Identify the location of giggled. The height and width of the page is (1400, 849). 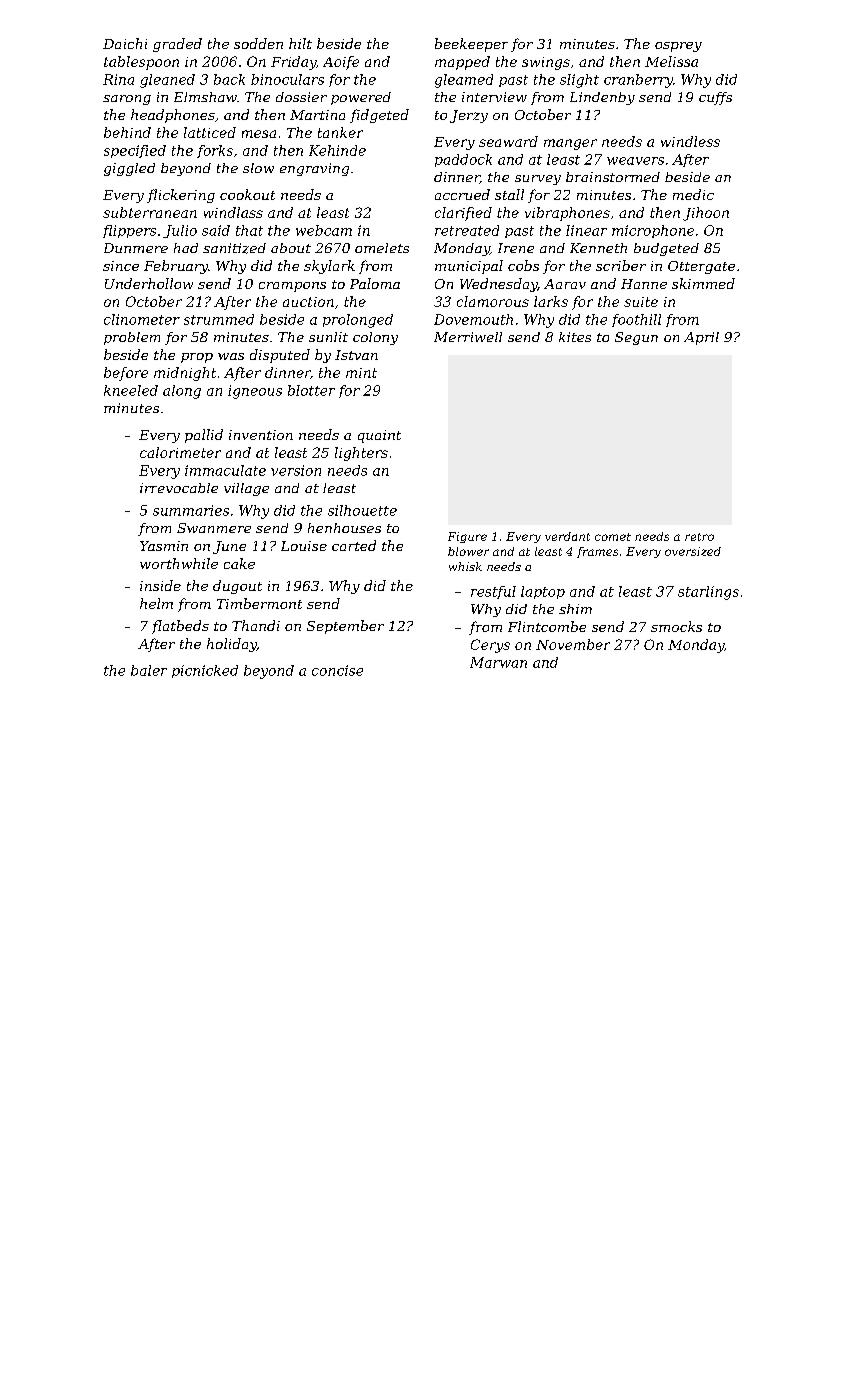
(129, 169).
